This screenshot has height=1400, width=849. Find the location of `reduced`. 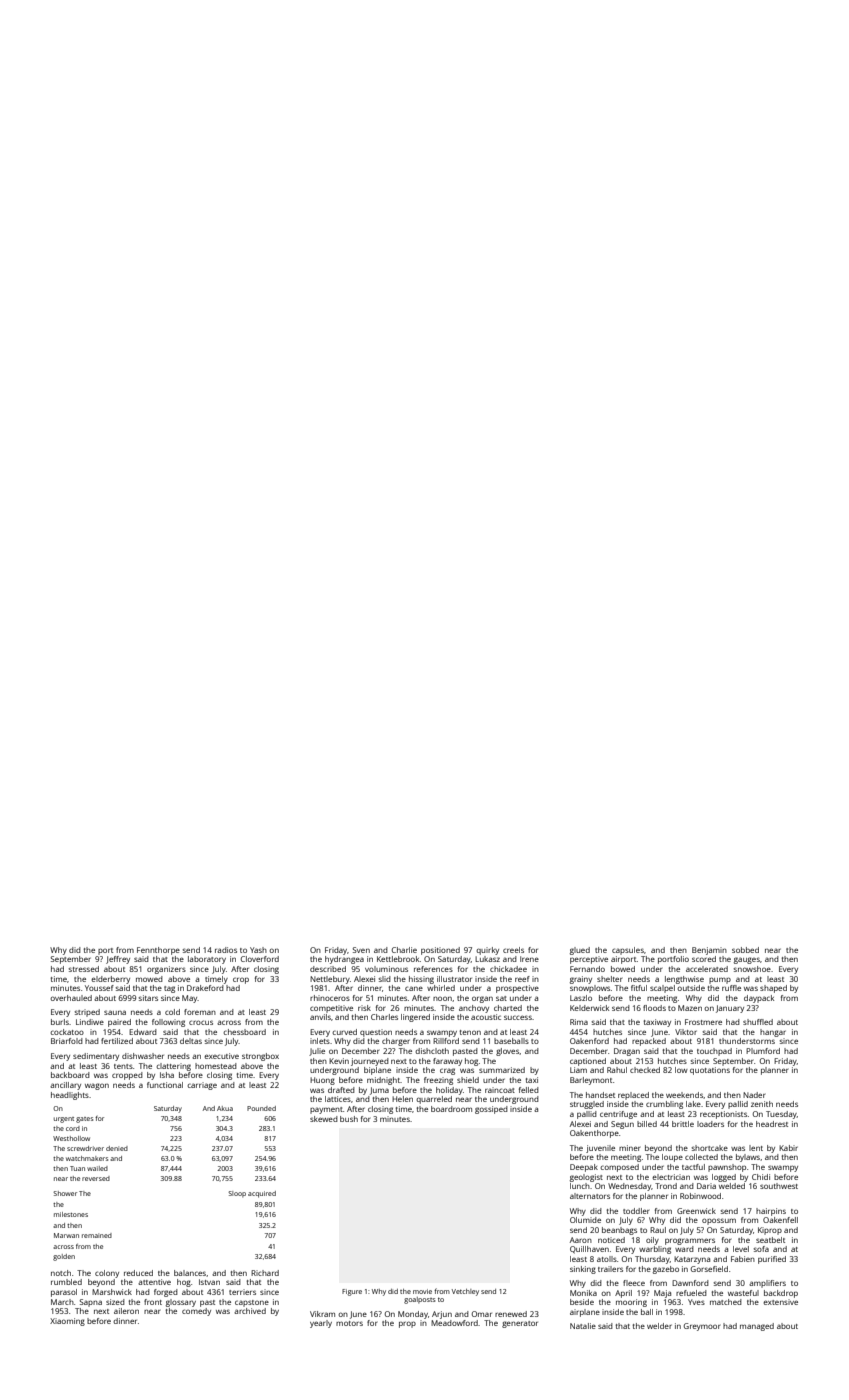

reduced is located at coordinates (138, 1273).
